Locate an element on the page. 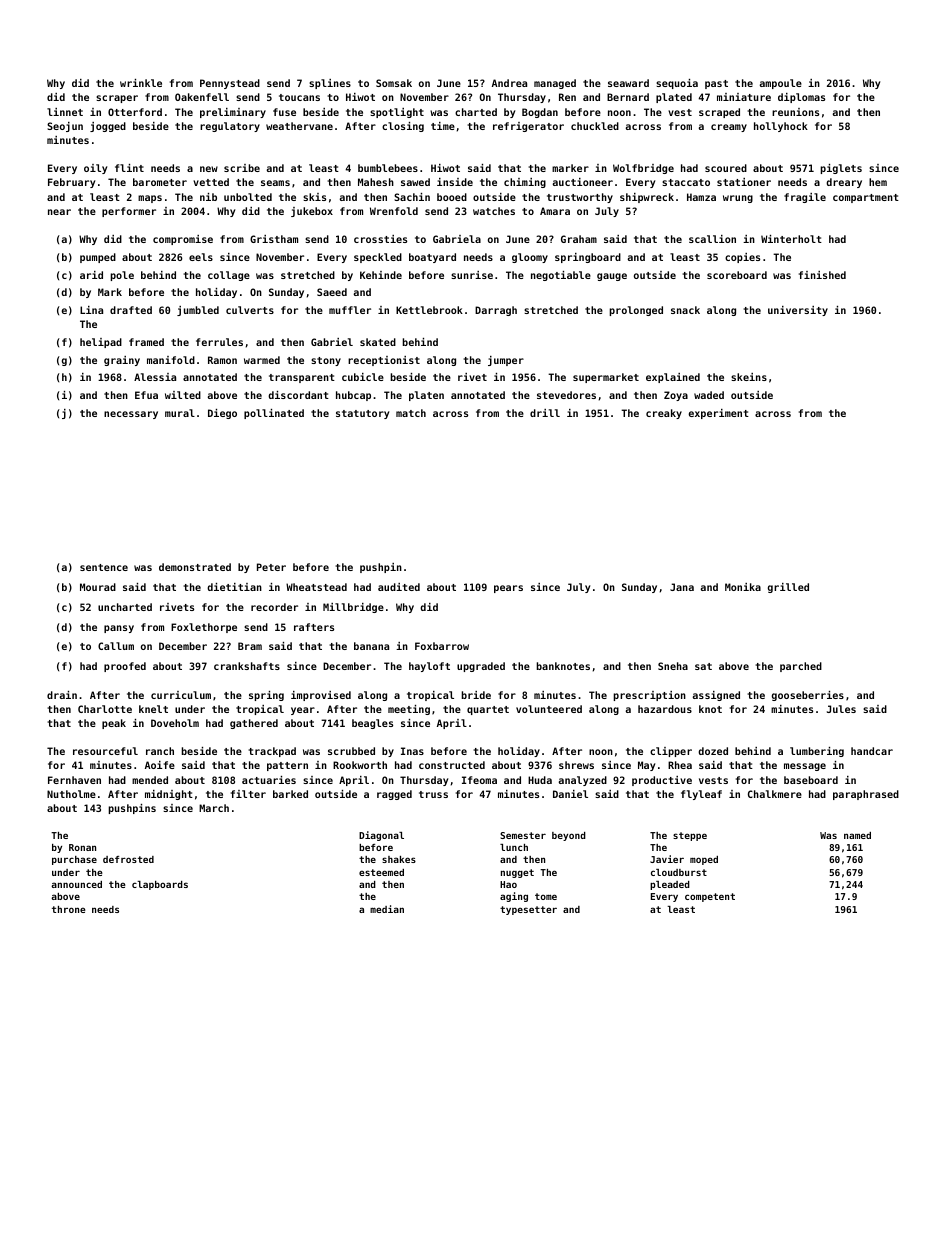 This page has height=1233, width=952. gooseberries is located at coordinates (808, 696).
